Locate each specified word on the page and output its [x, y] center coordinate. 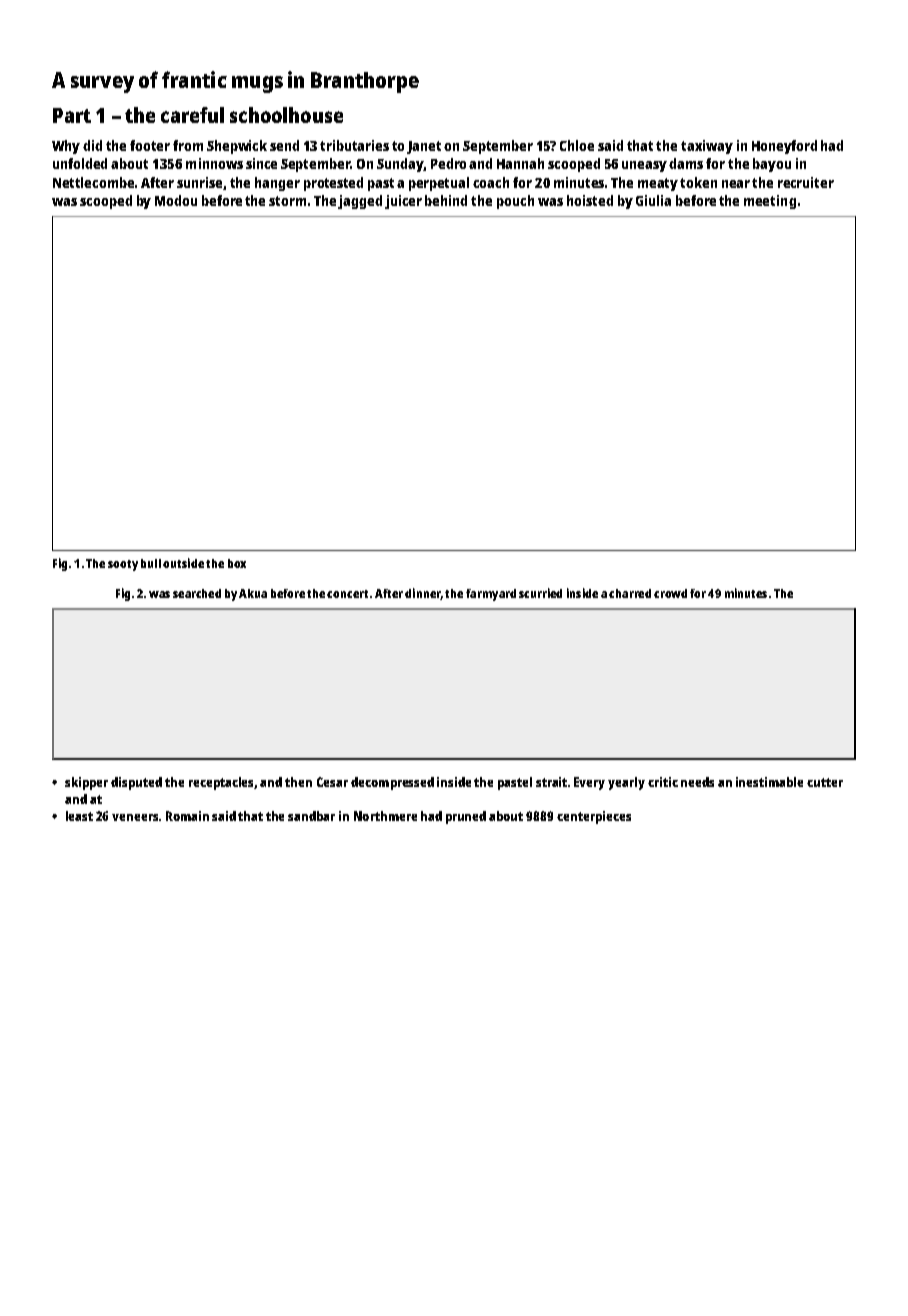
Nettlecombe [93, 182]
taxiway [707, 147]
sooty [123, 565]
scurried [540, 593]
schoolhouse [286, 115]
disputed [136, 783]
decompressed [392, 783]
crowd [670, 593]
